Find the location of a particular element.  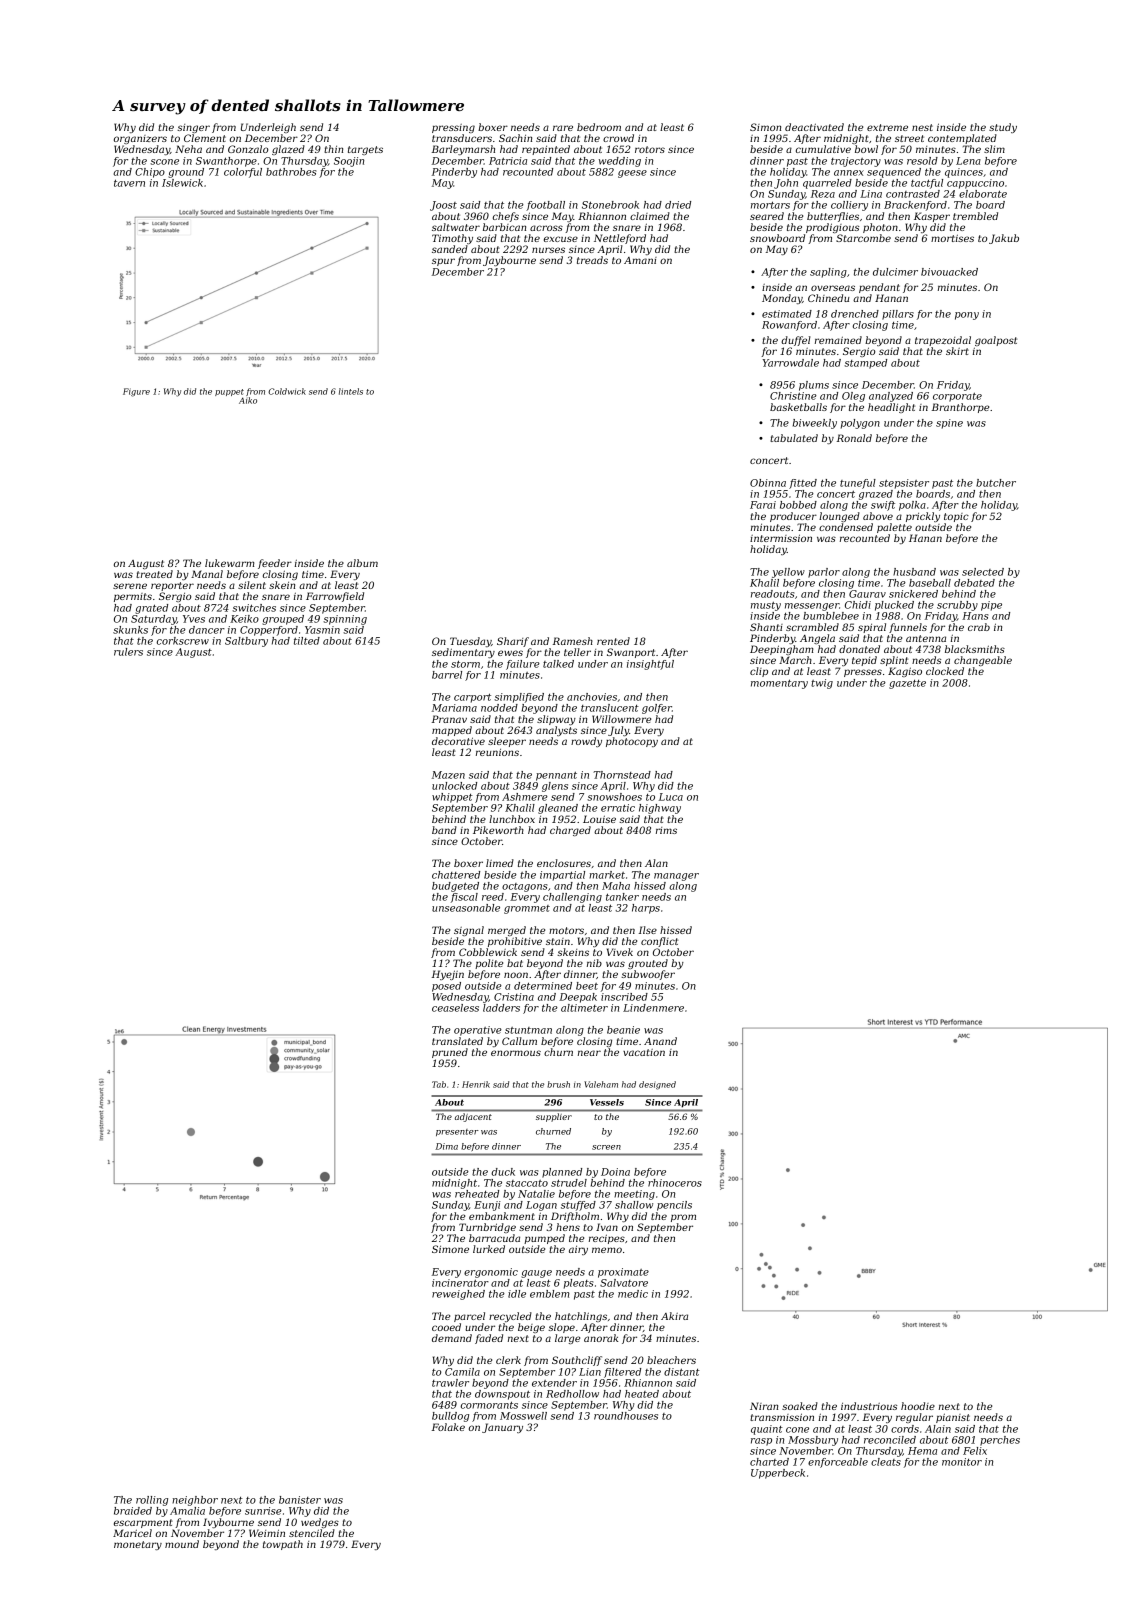

Swanport is located at coordinates (631, 653).
